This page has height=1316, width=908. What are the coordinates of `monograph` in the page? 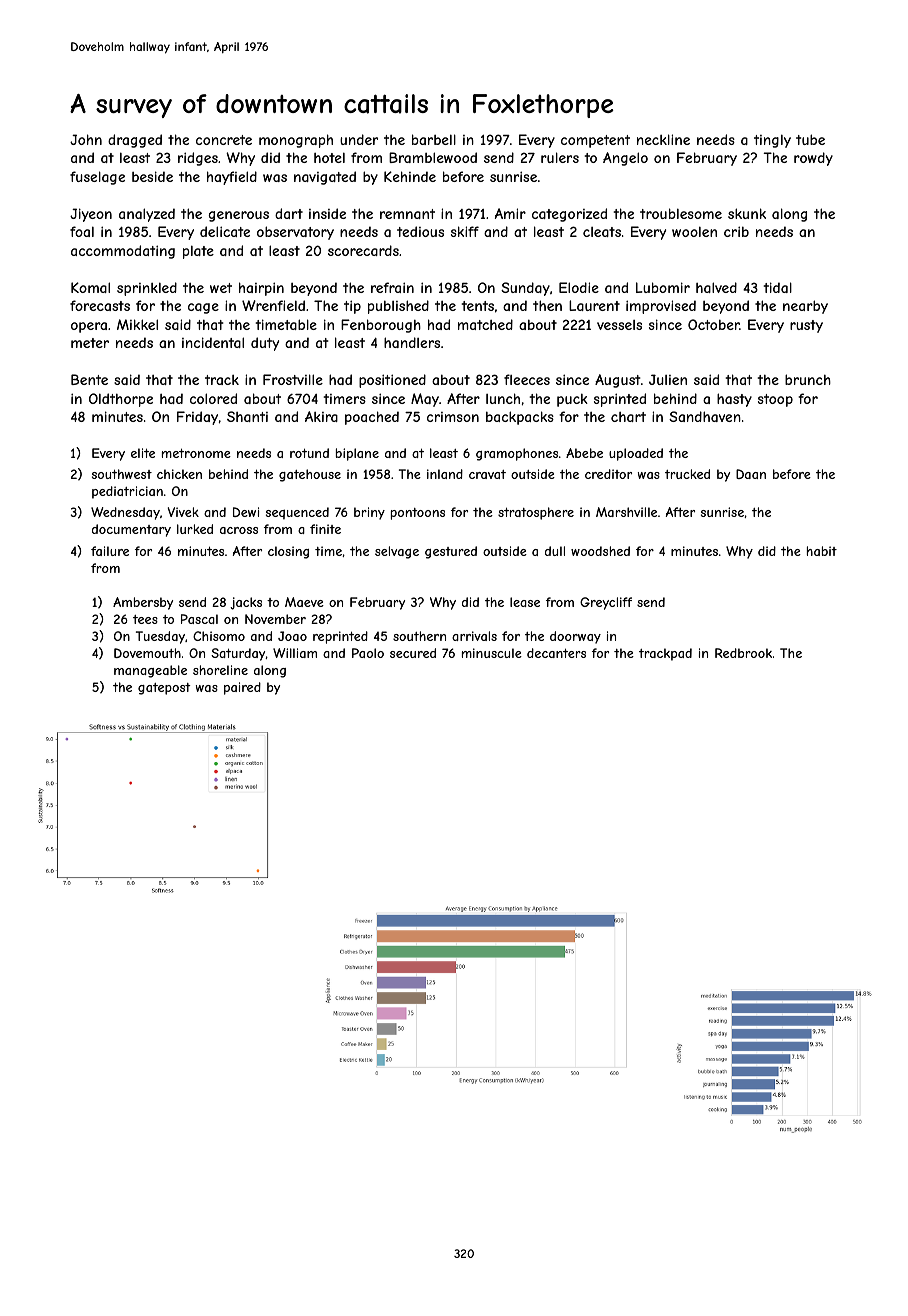 It's located at (296, 141).
